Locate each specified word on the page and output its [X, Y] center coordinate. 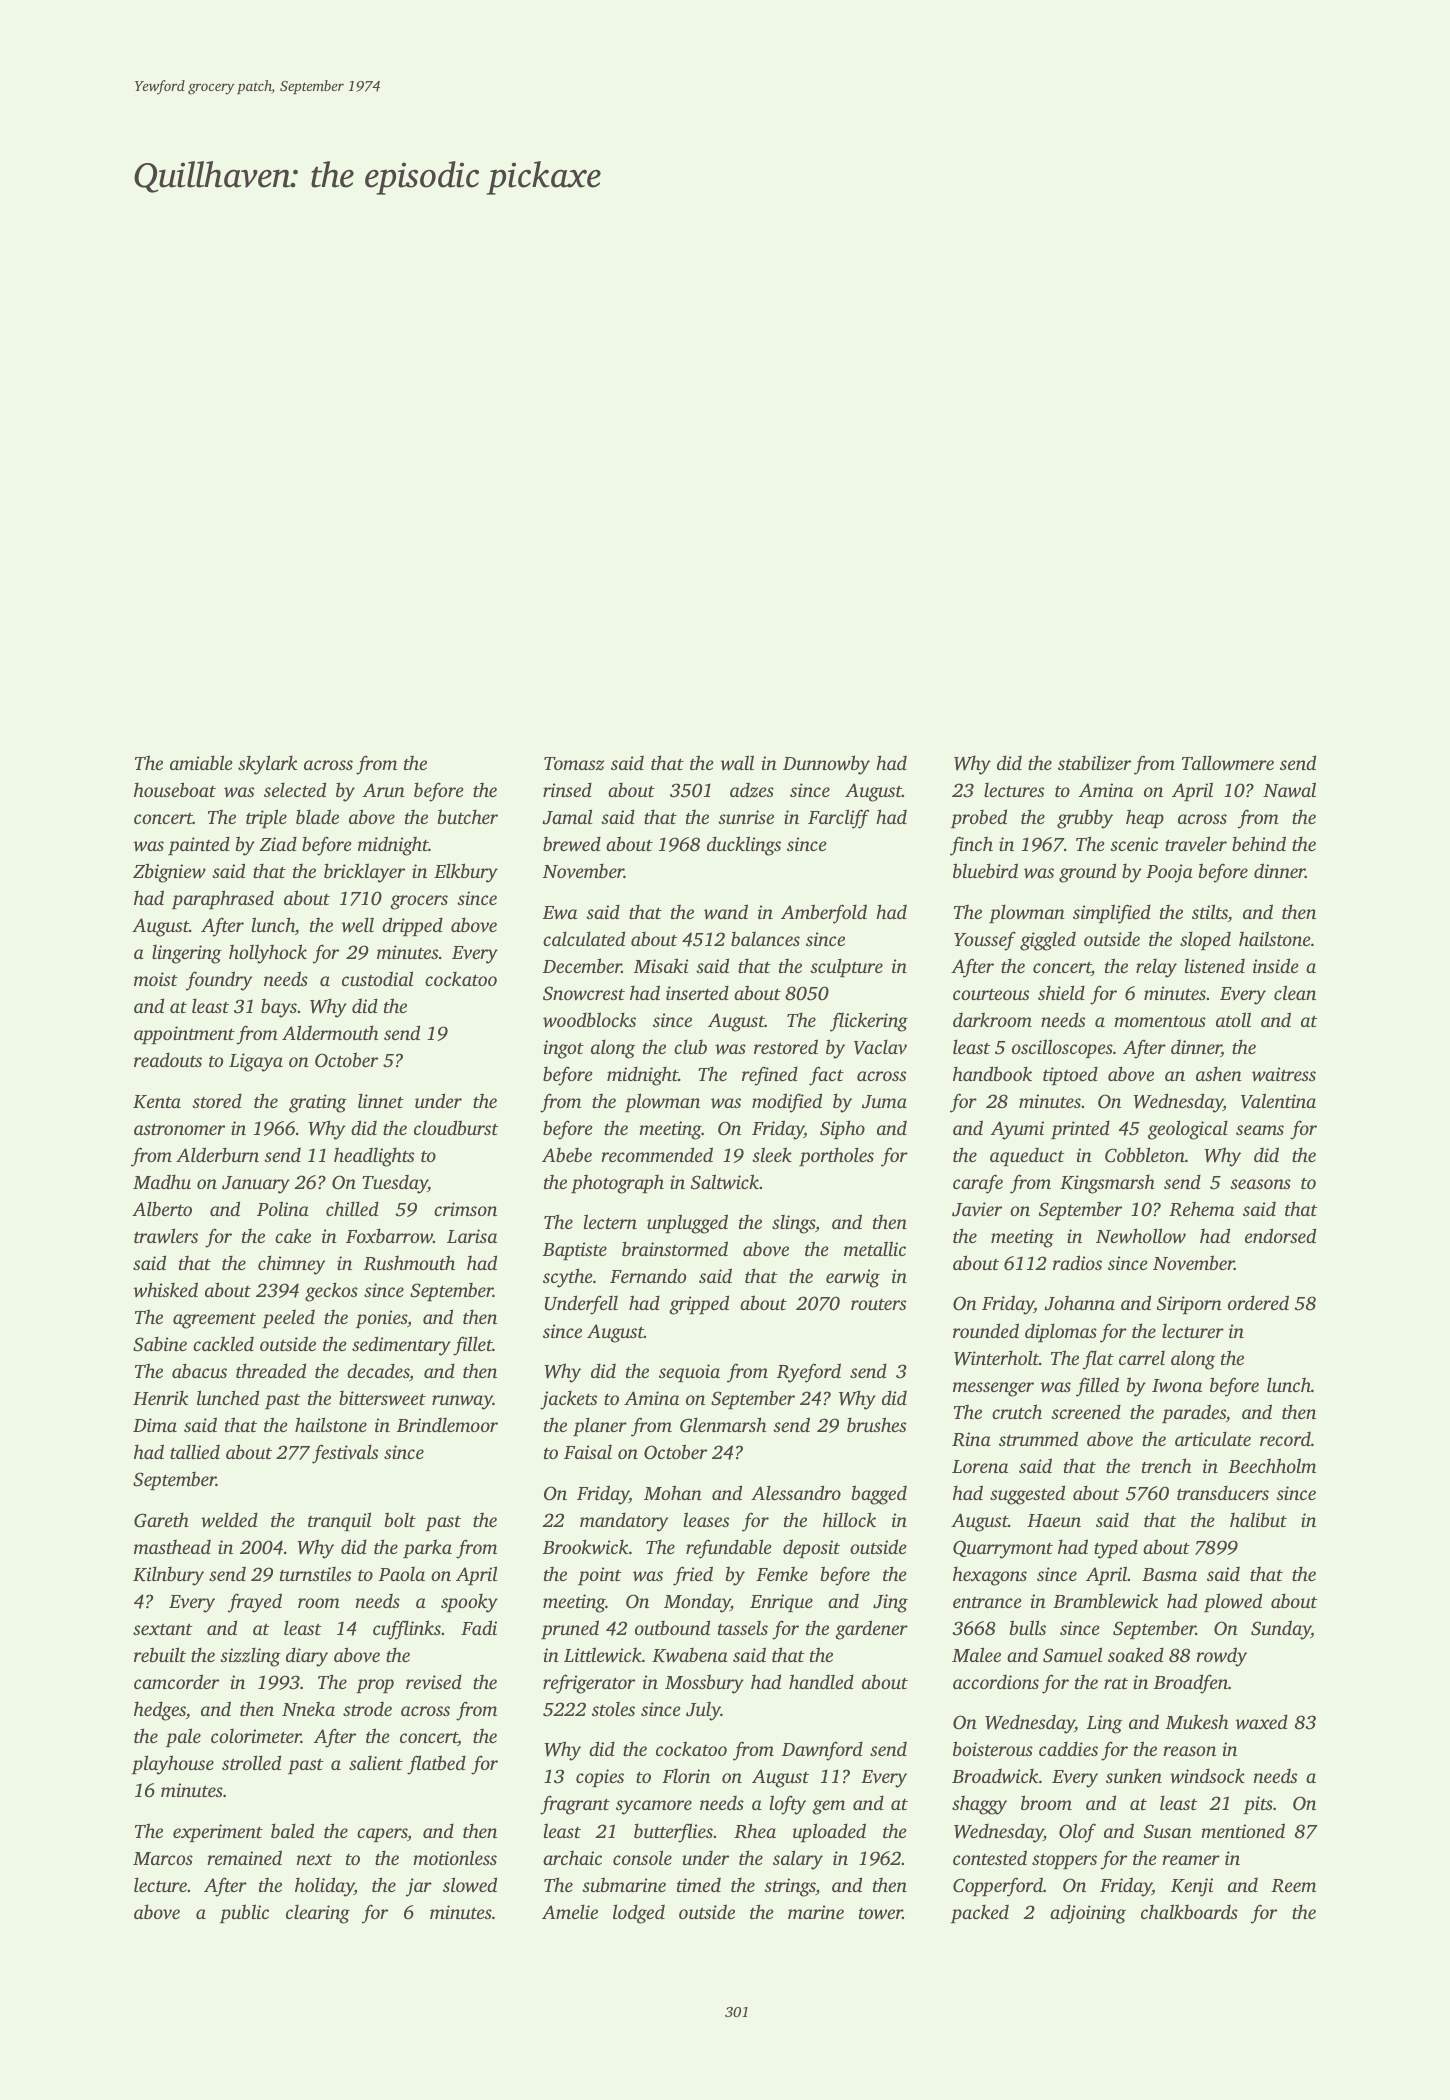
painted [199, 845]
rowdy [1221, 1657]
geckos [331, 1292]
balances [765, 939]
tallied [195, 1451]
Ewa [560, 912]
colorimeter [256, 1736]
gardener [871, 1630]
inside [1276, 965]
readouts [168, 1059]
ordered [1258, 1302]
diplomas [1061, 1332]
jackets [568, 1400]
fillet [473, 1346]
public [244, 1913]
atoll [1233, 1019]
